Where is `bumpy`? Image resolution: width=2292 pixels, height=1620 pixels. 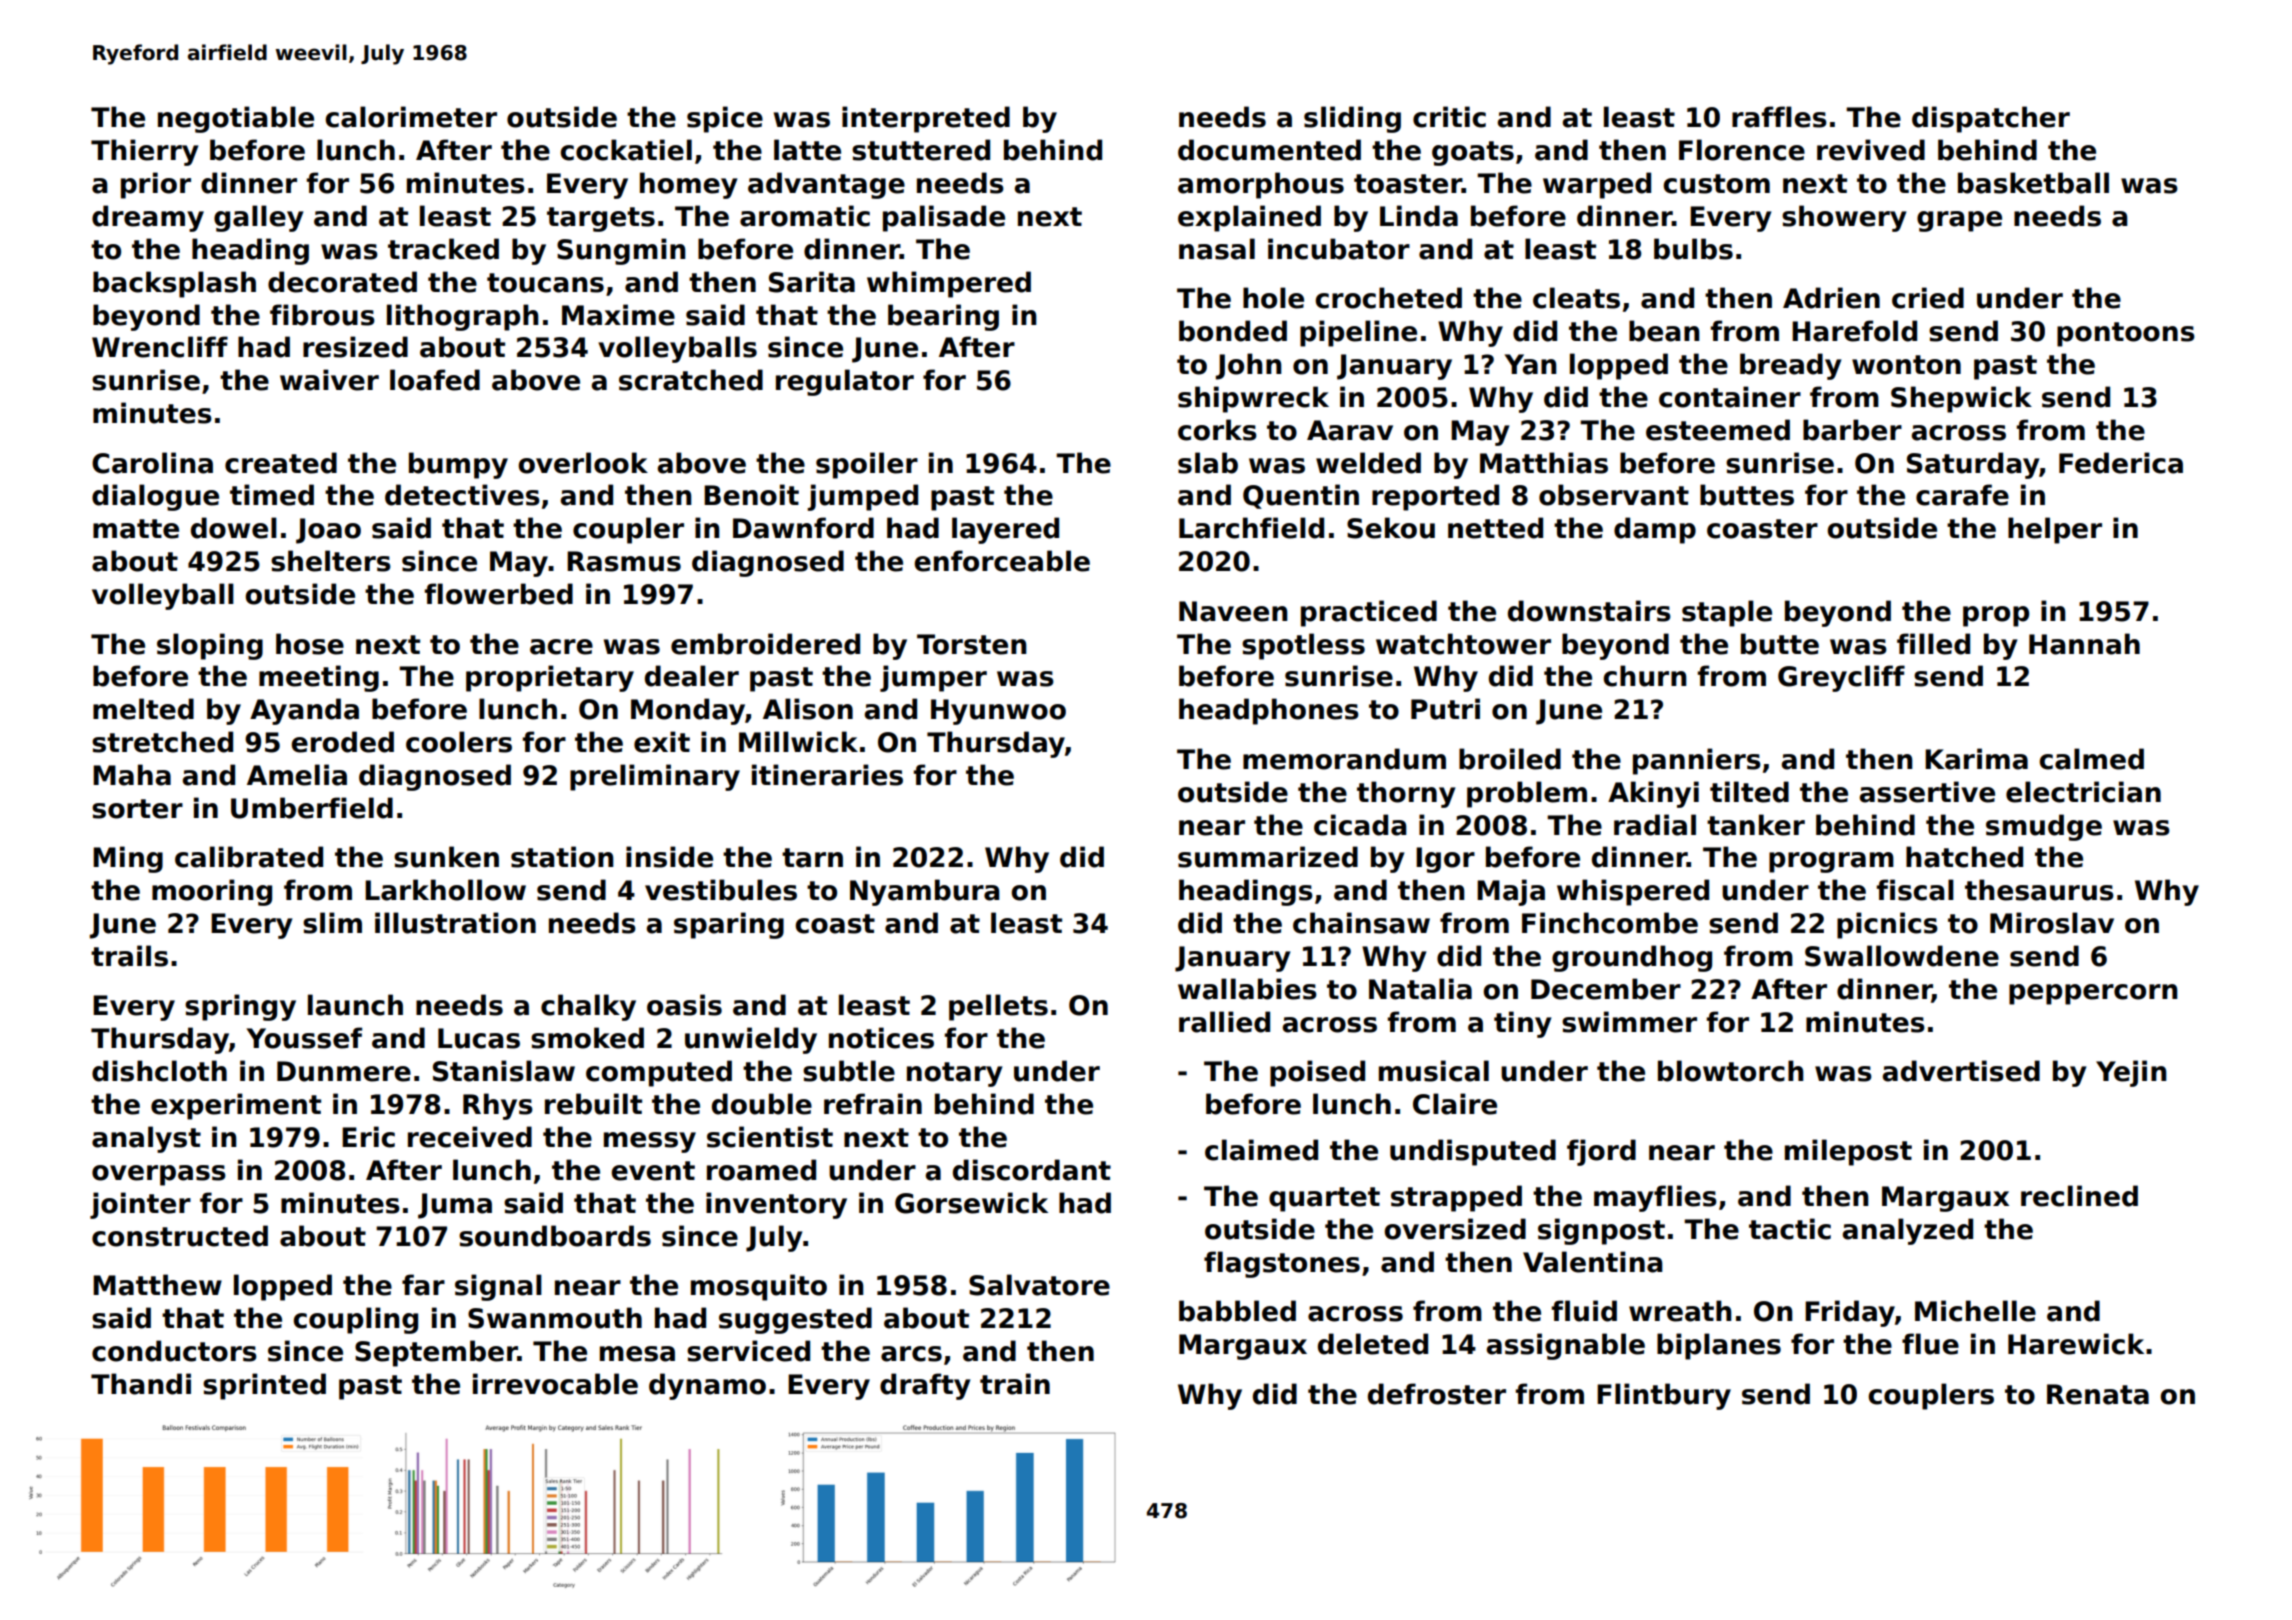
bumpy is located at coordinates (458, 465).
